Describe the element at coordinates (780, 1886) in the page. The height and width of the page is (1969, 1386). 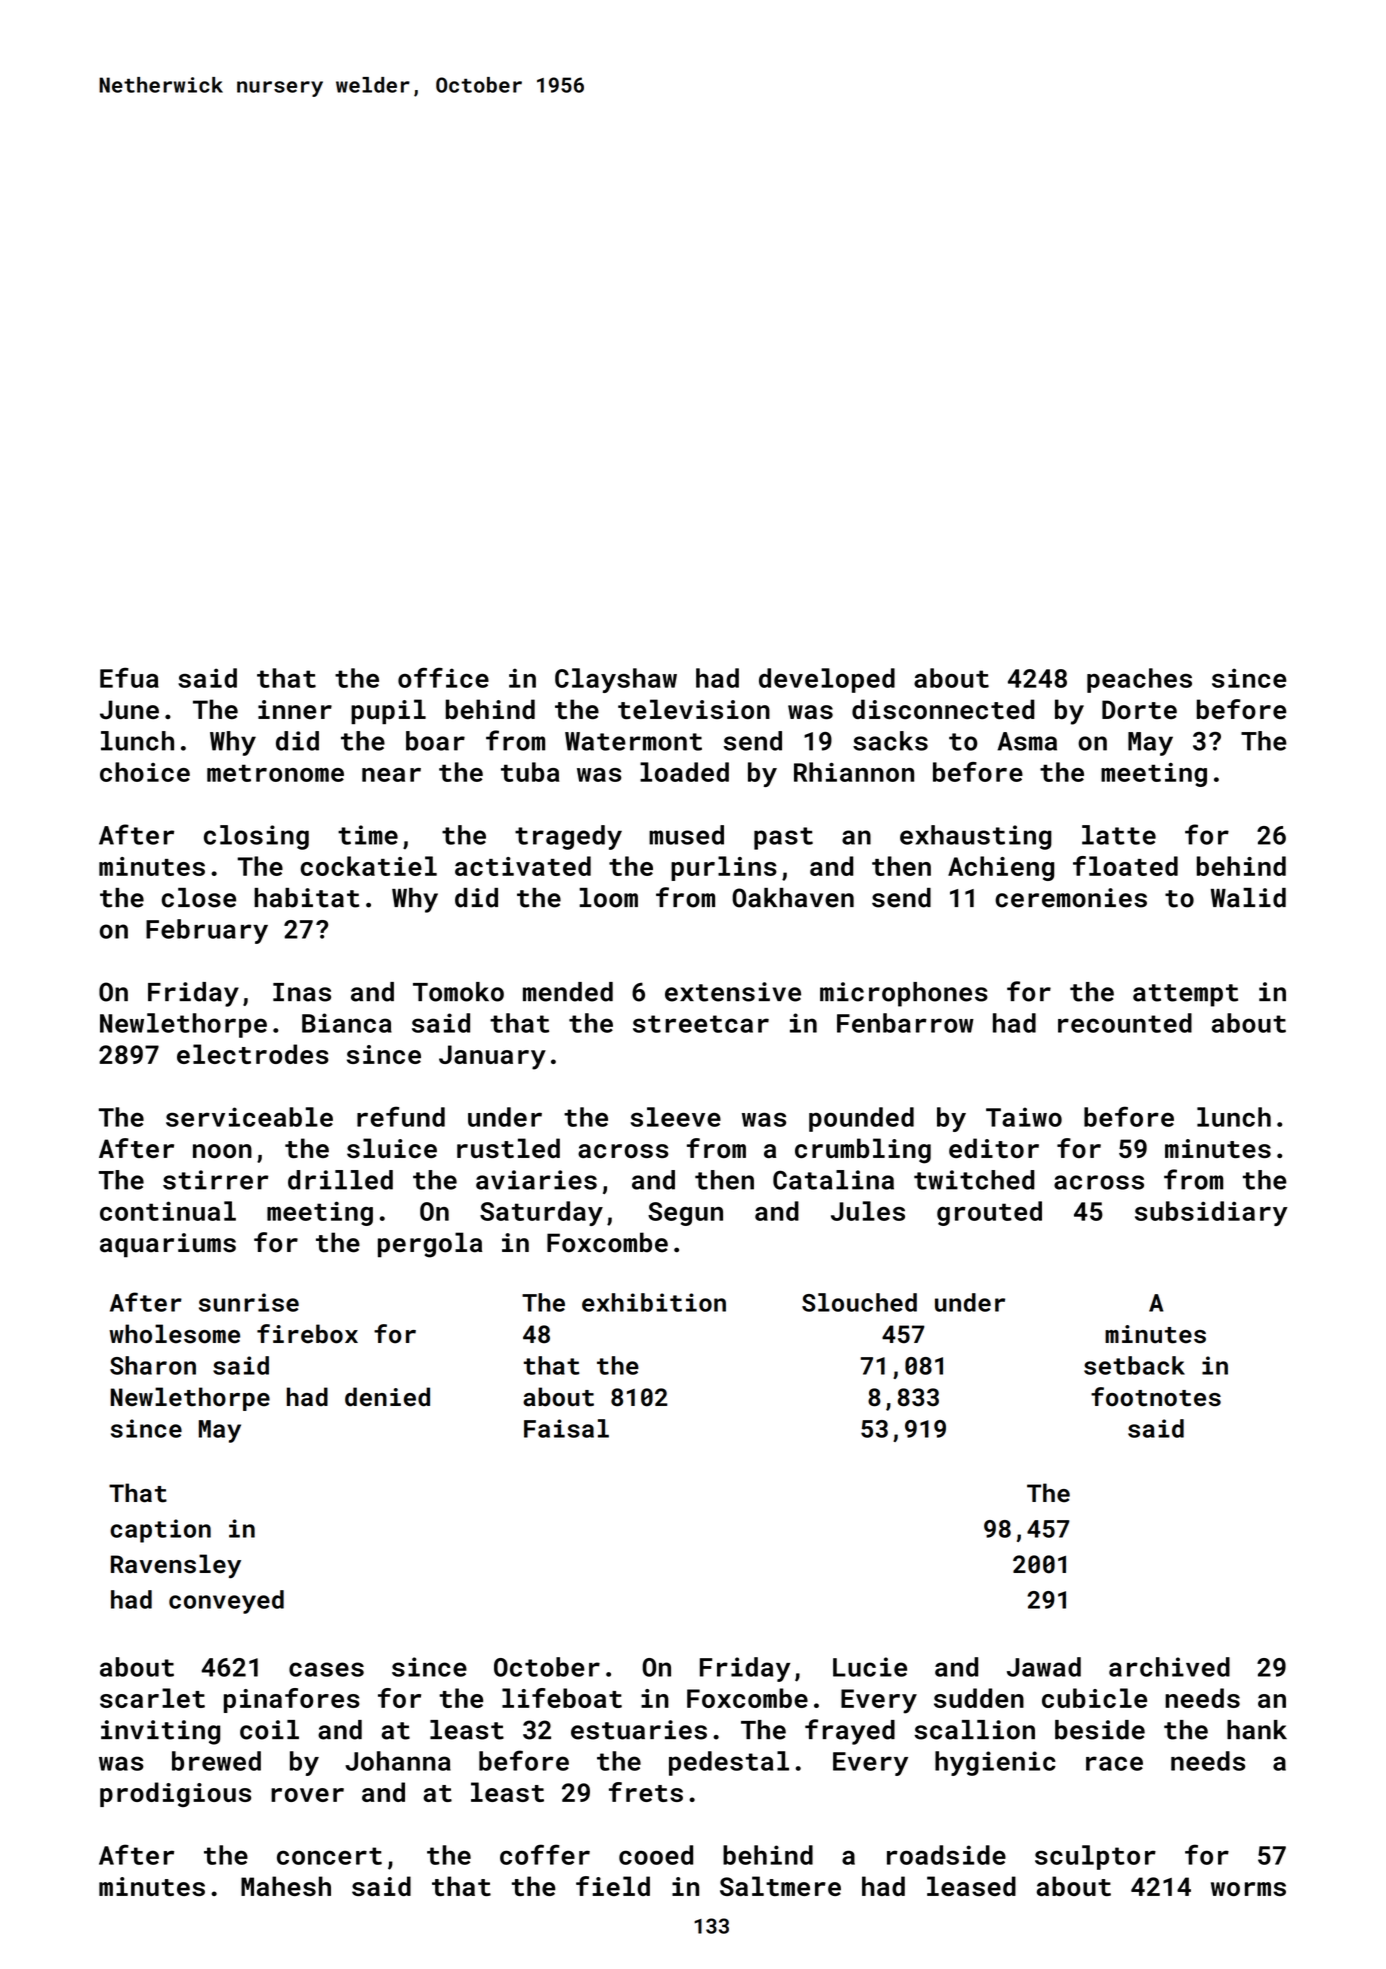
I see `Saltmere` at that location.
